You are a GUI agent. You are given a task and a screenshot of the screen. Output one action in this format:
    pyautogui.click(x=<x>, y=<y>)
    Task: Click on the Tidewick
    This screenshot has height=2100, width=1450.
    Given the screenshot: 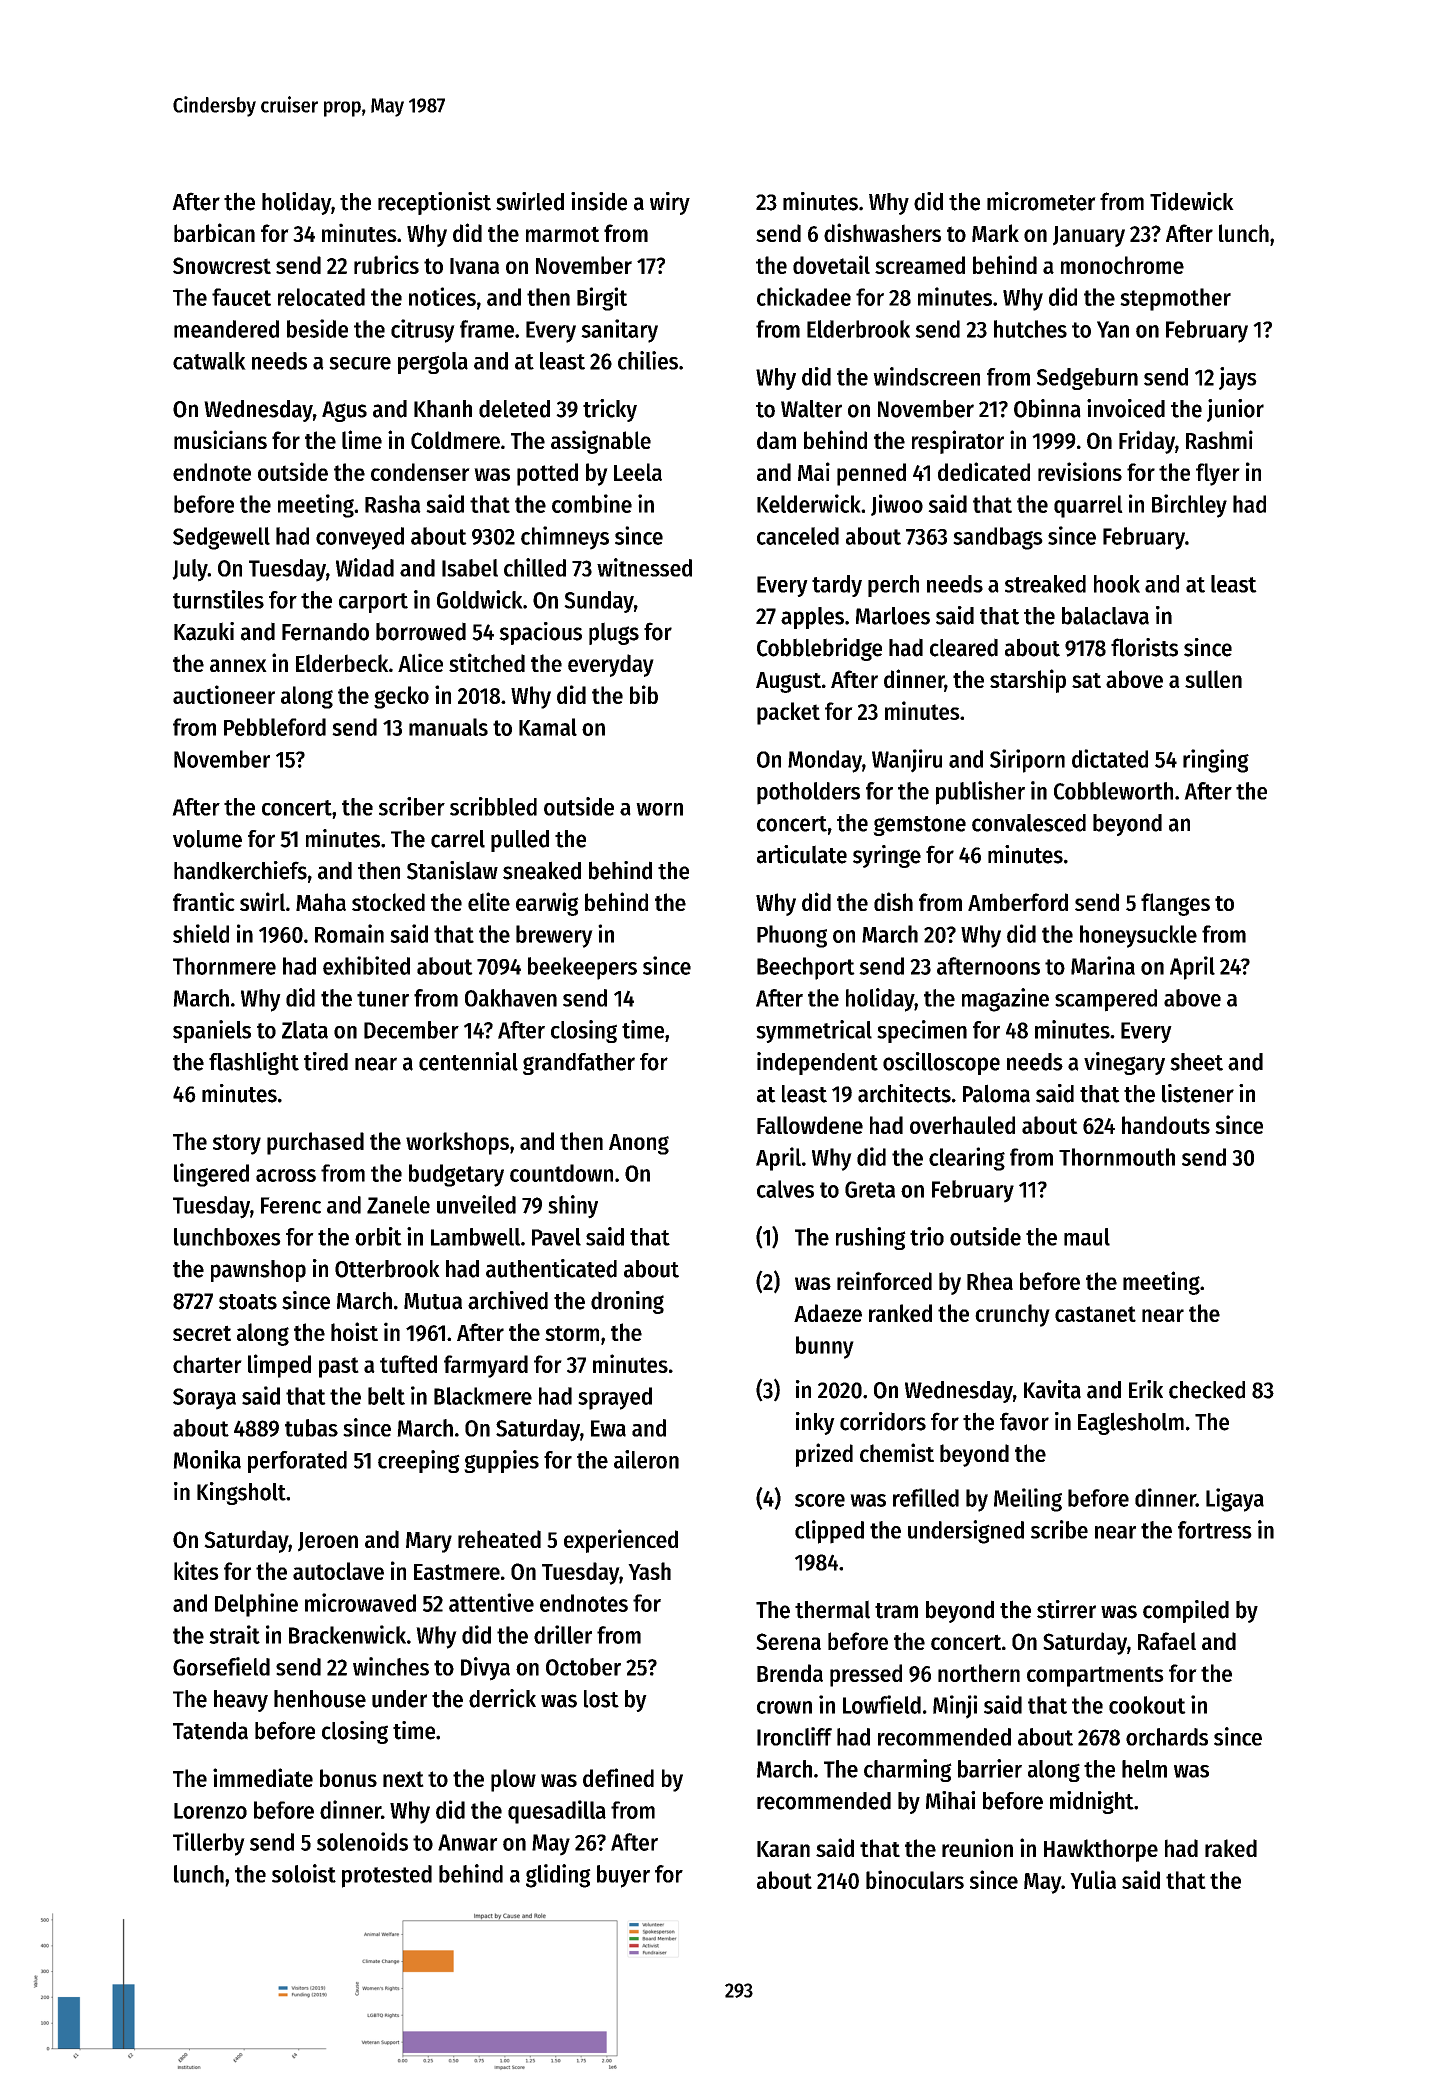 What is the action you would take?
    pyautogui.click(x=1192, y=201)
